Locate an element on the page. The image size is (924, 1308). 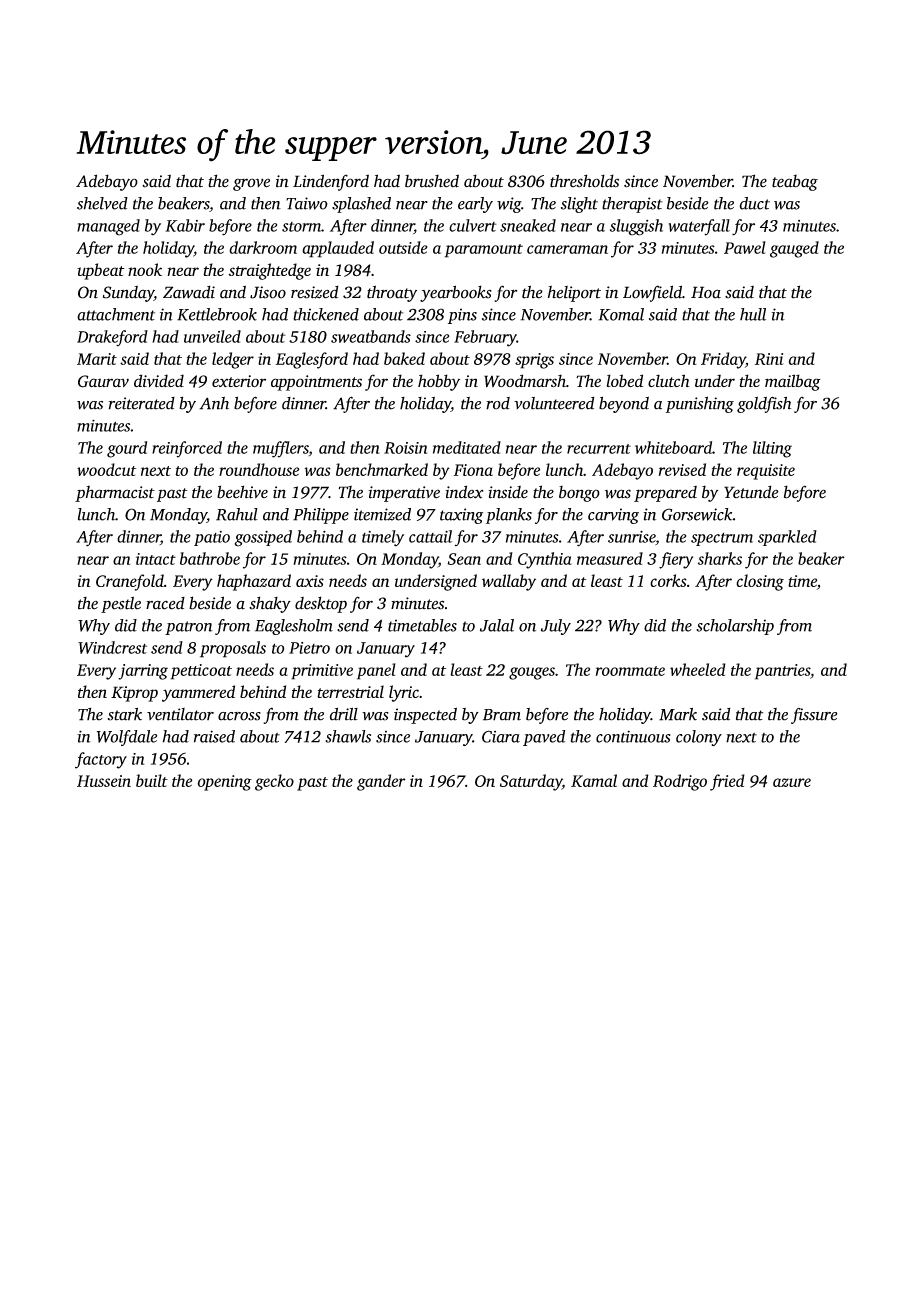
teabag is located at coordinates (795, 182).
